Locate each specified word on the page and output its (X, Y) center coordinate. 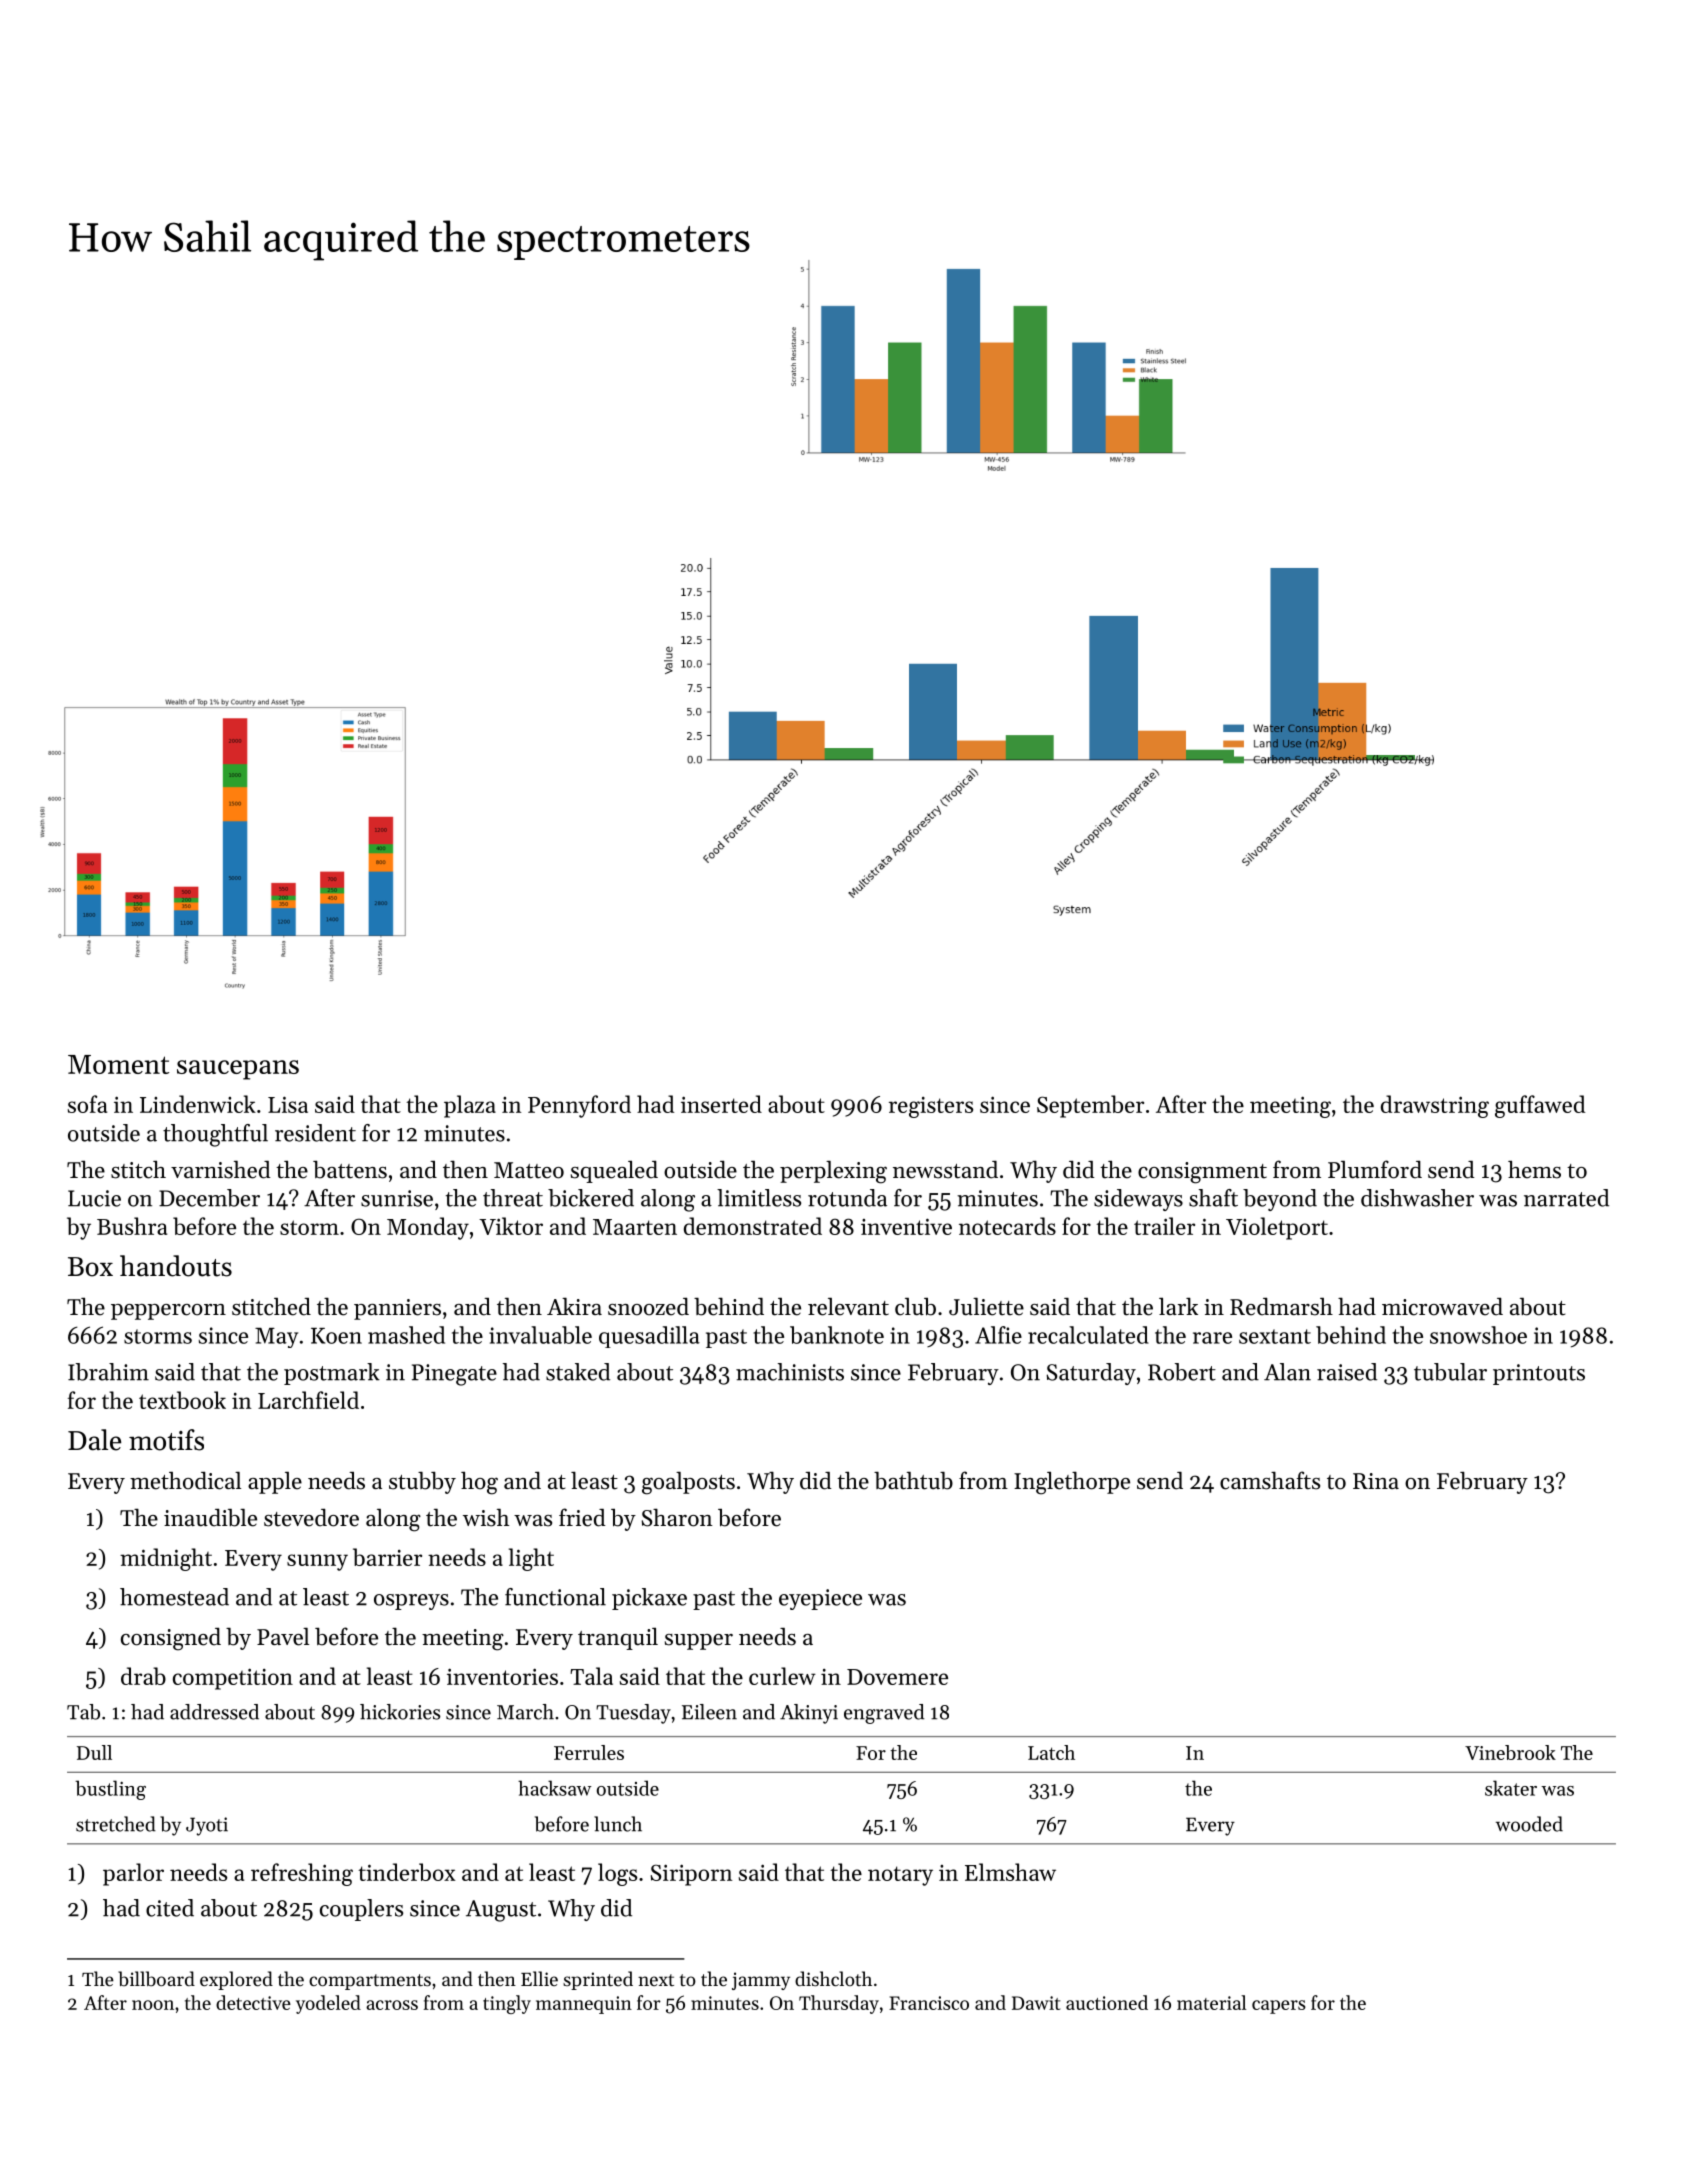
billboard (156, 1979)
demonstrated (753, 1226)
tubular (1450, 1372)
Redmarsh (1281, 1306)
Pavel (283, 1636)
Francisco (929, 2003)
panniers (397, 1309)
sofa (87, 1104)
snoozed (648, 1306)
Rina (1376, 1481)
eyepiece (820, 1599)
